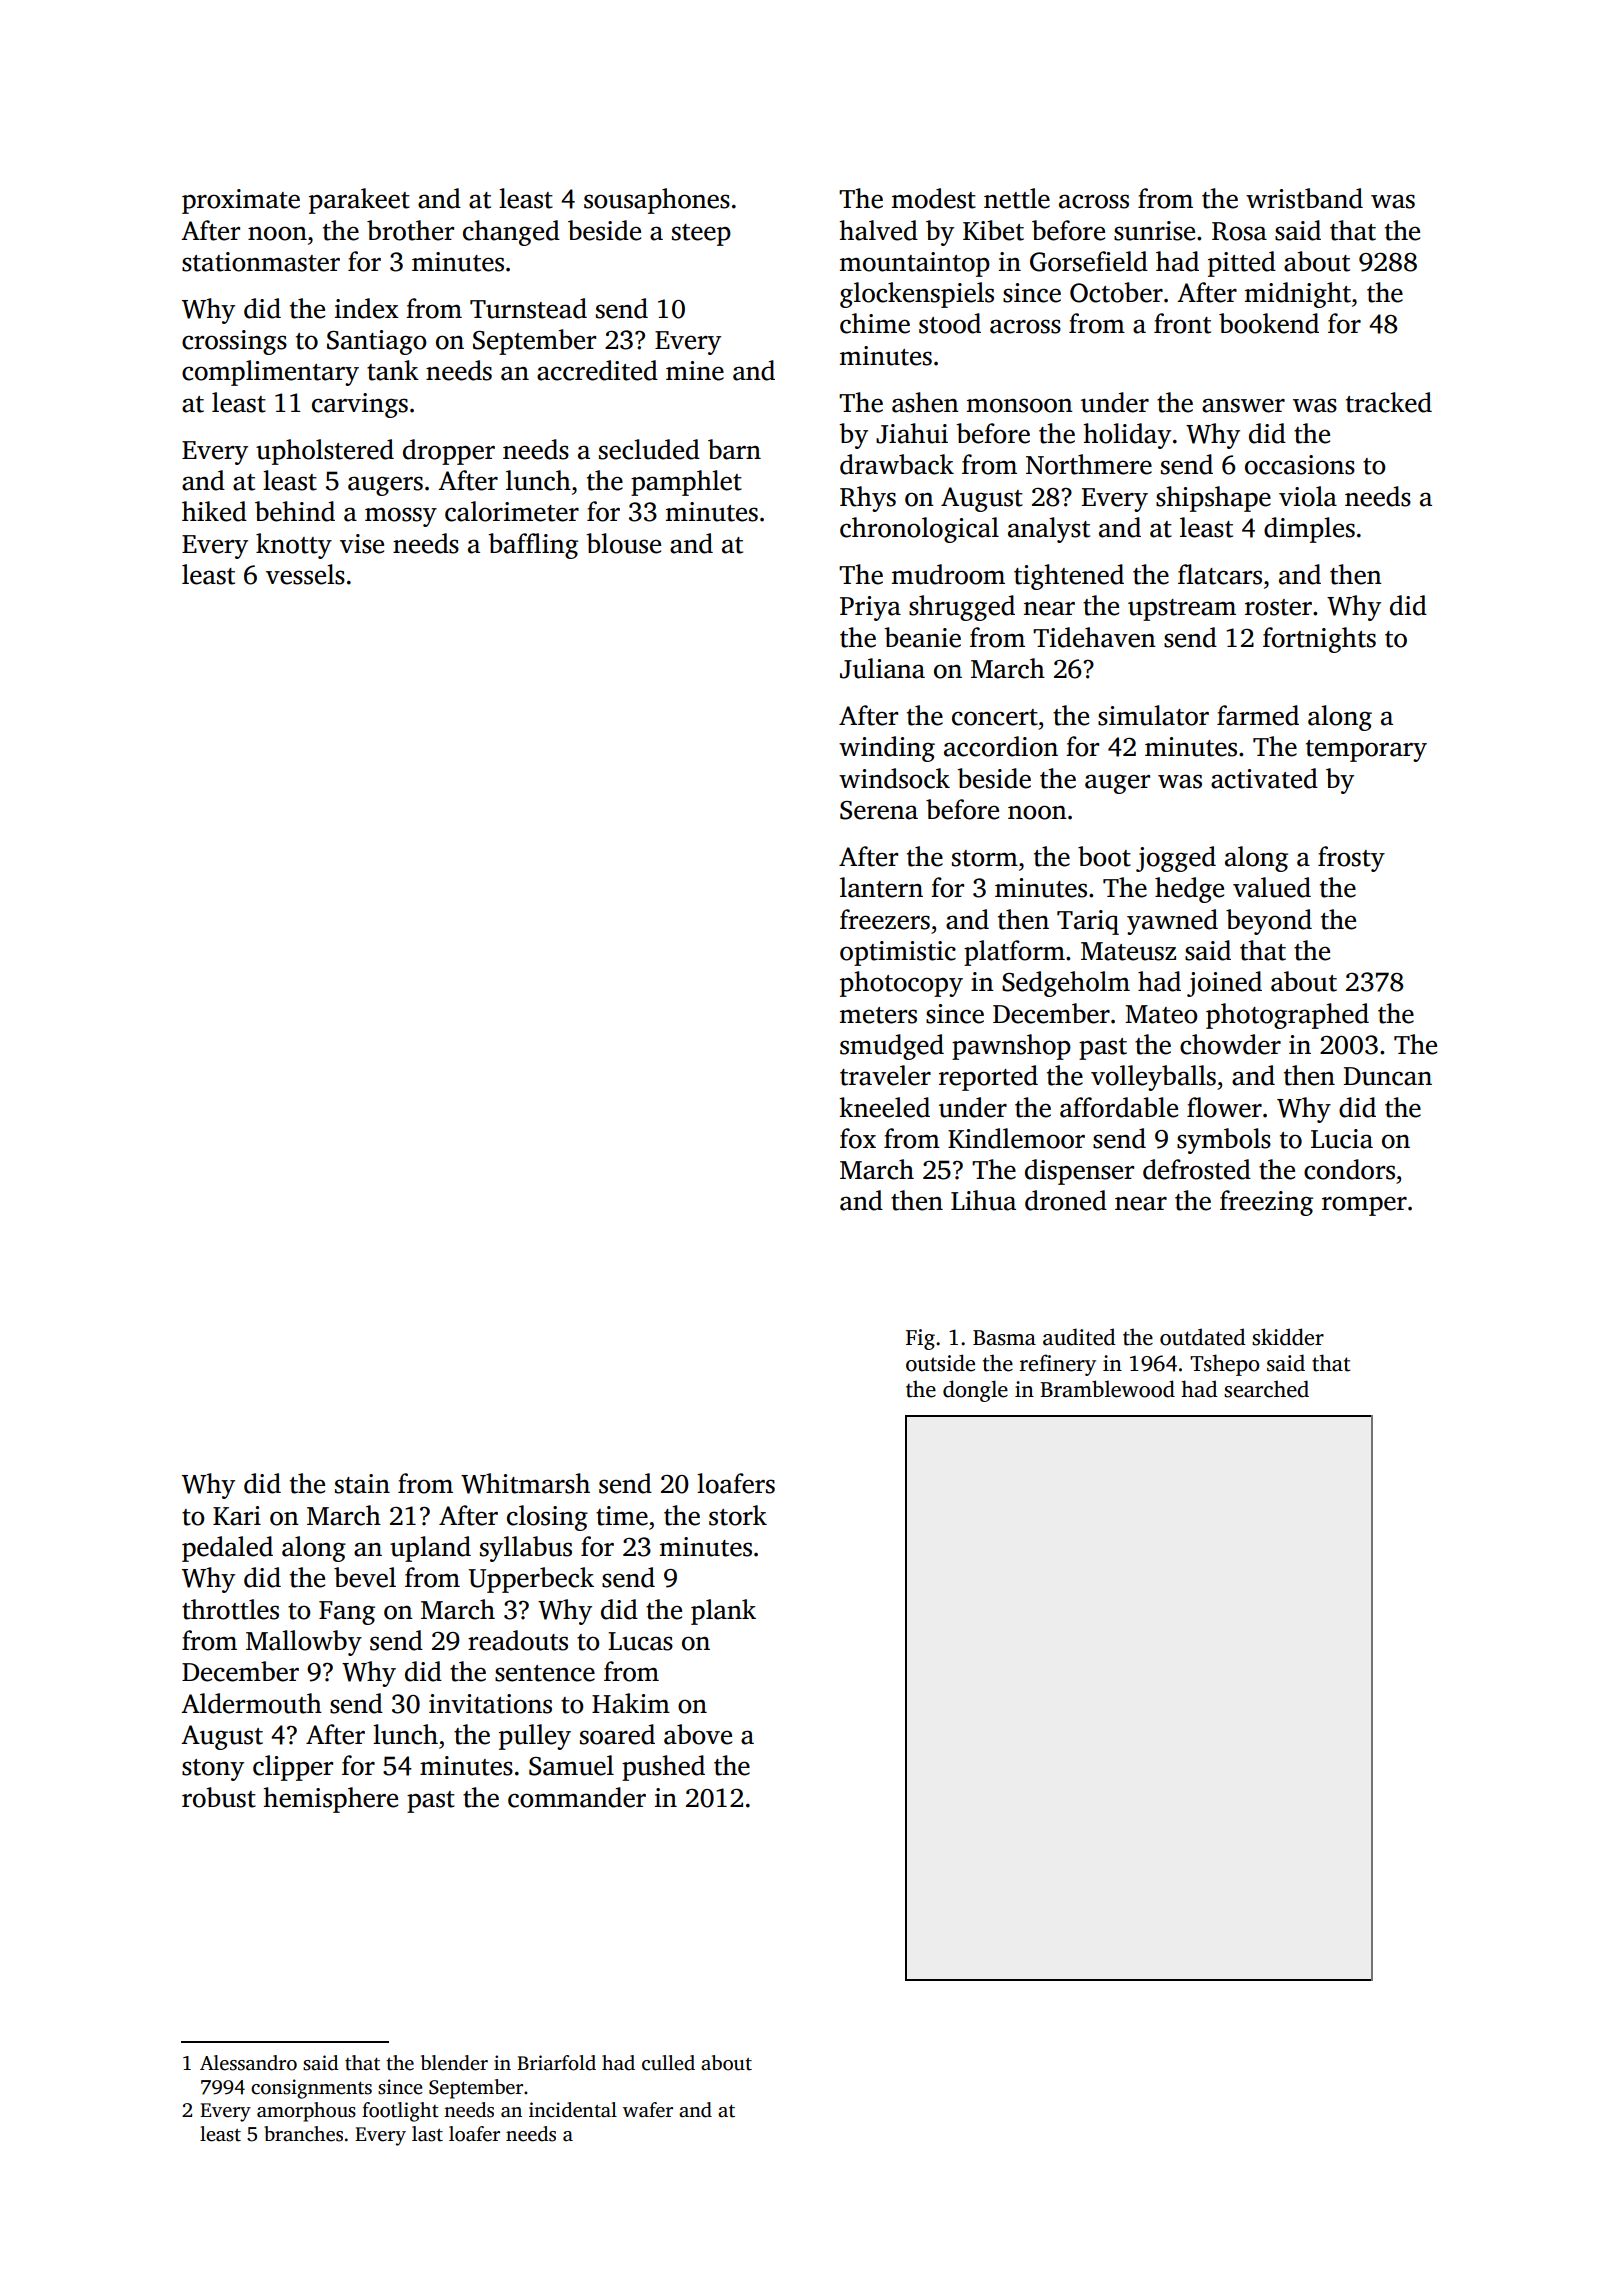  Describe the element at coordinates (248, 2063) in the image. I see `Alessandro` at that location.
